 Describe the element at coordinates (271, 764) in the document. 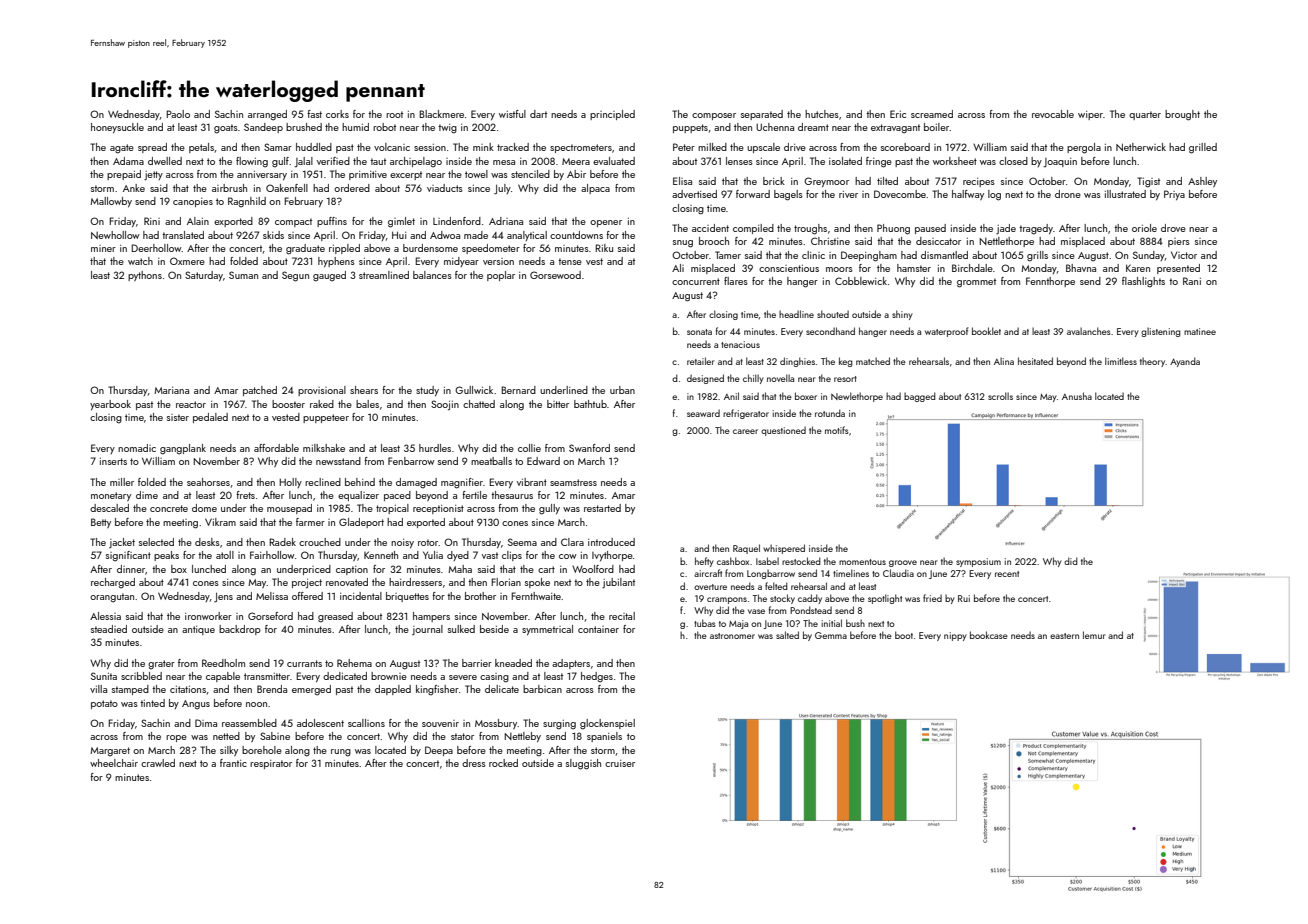

I see `respirator` at that location.
